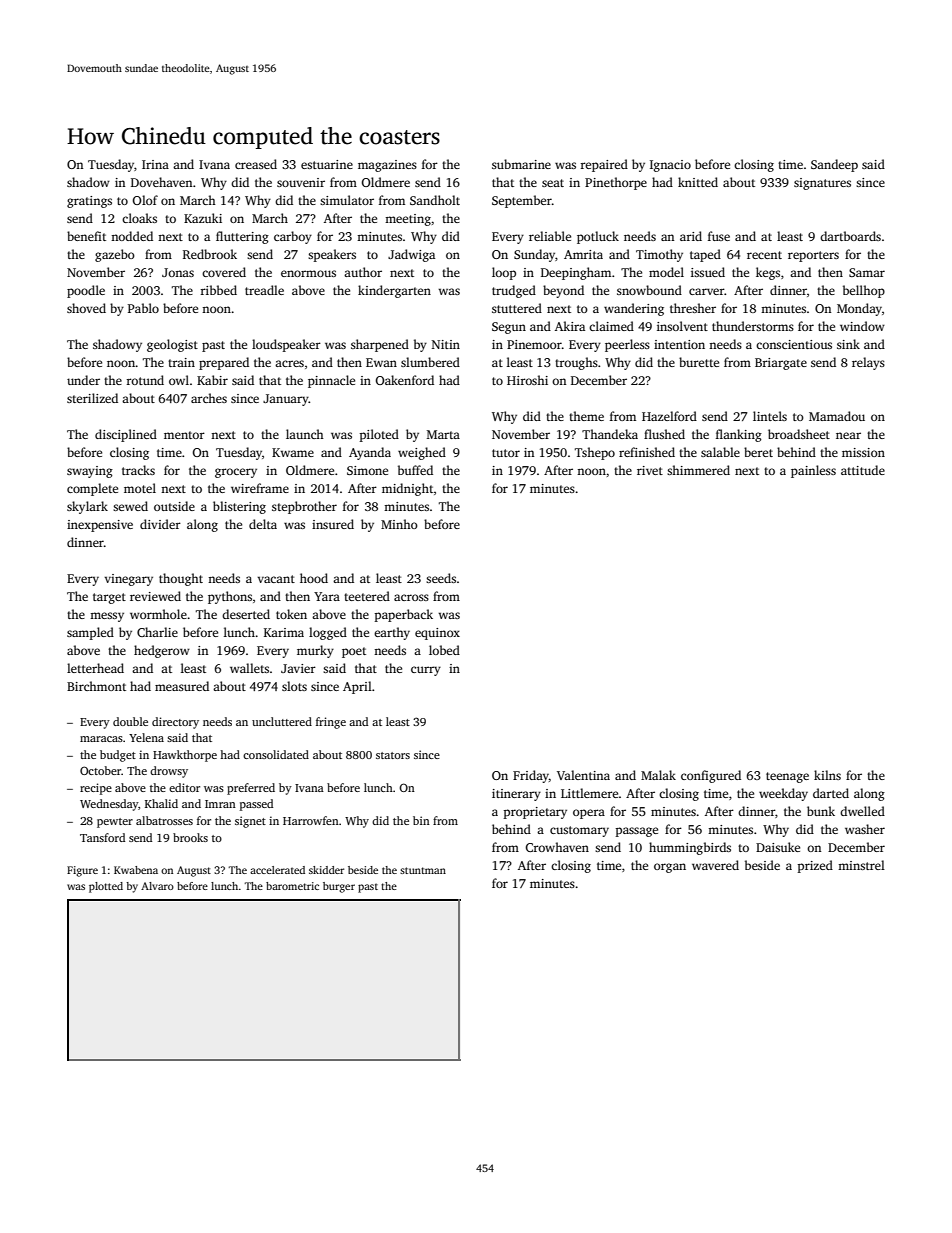  I want to click on equinox, so click(437, 634).
